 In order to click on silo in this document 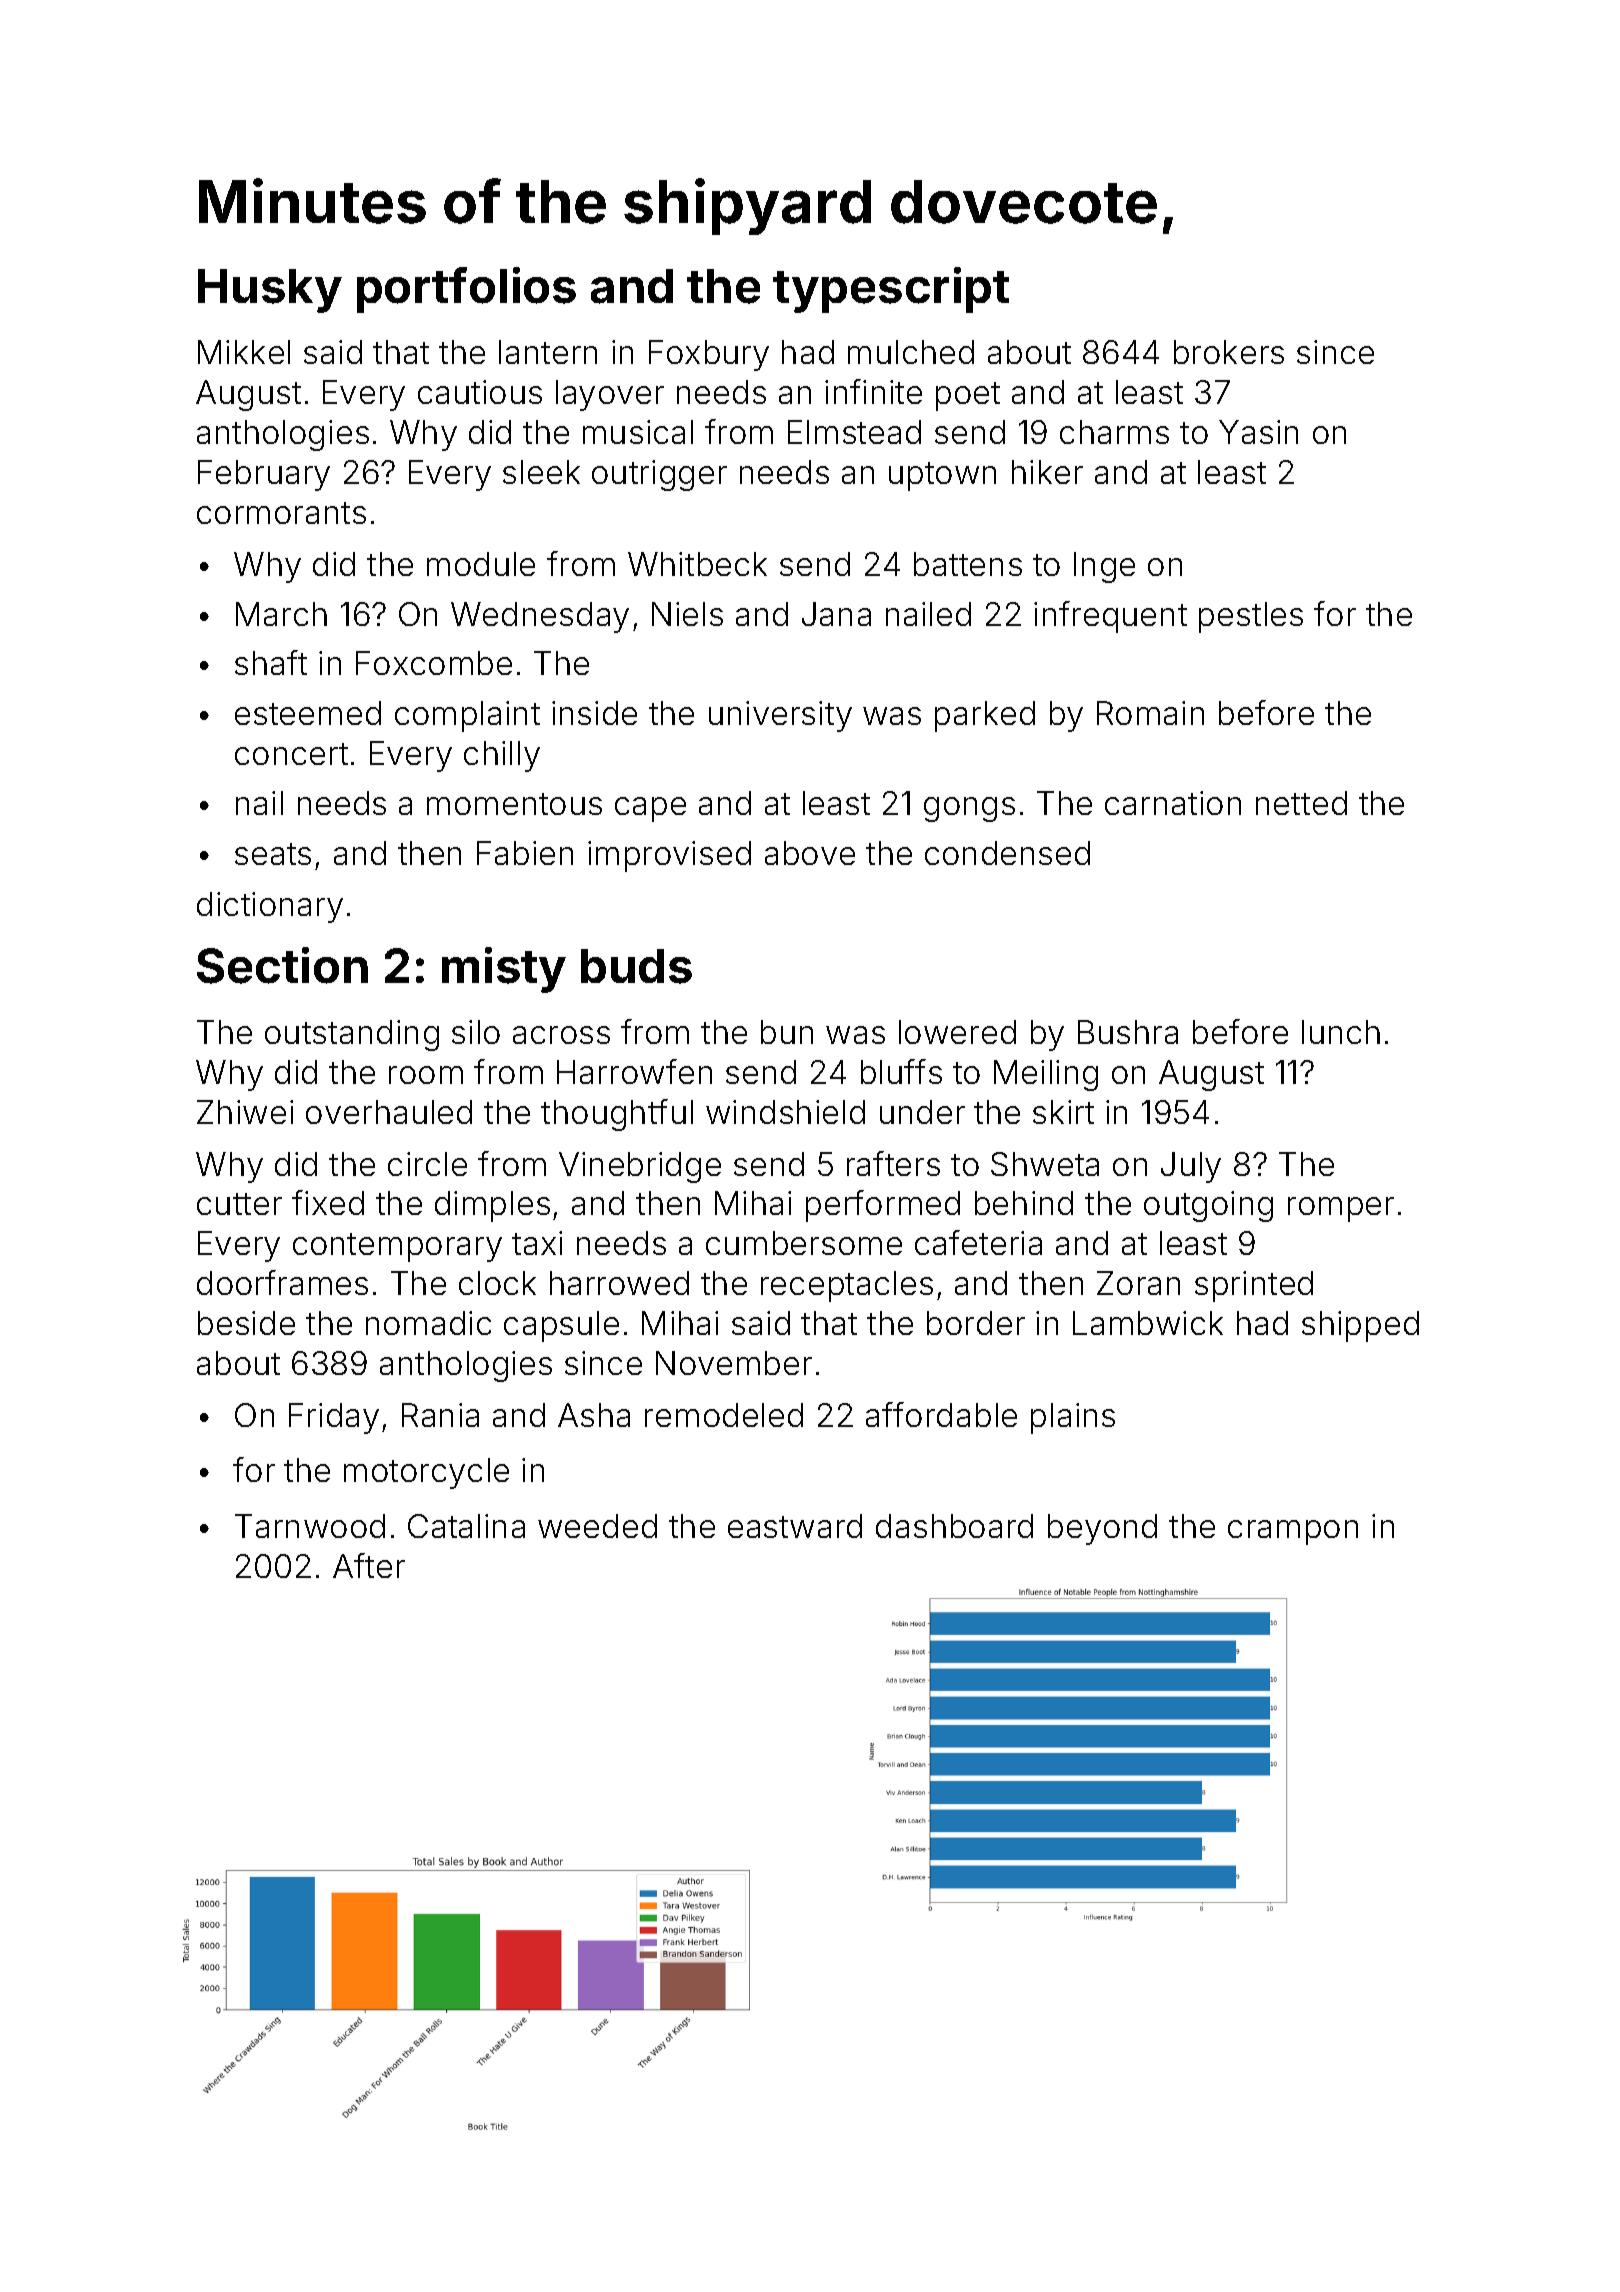, I will do `click(476, 1032)`.
